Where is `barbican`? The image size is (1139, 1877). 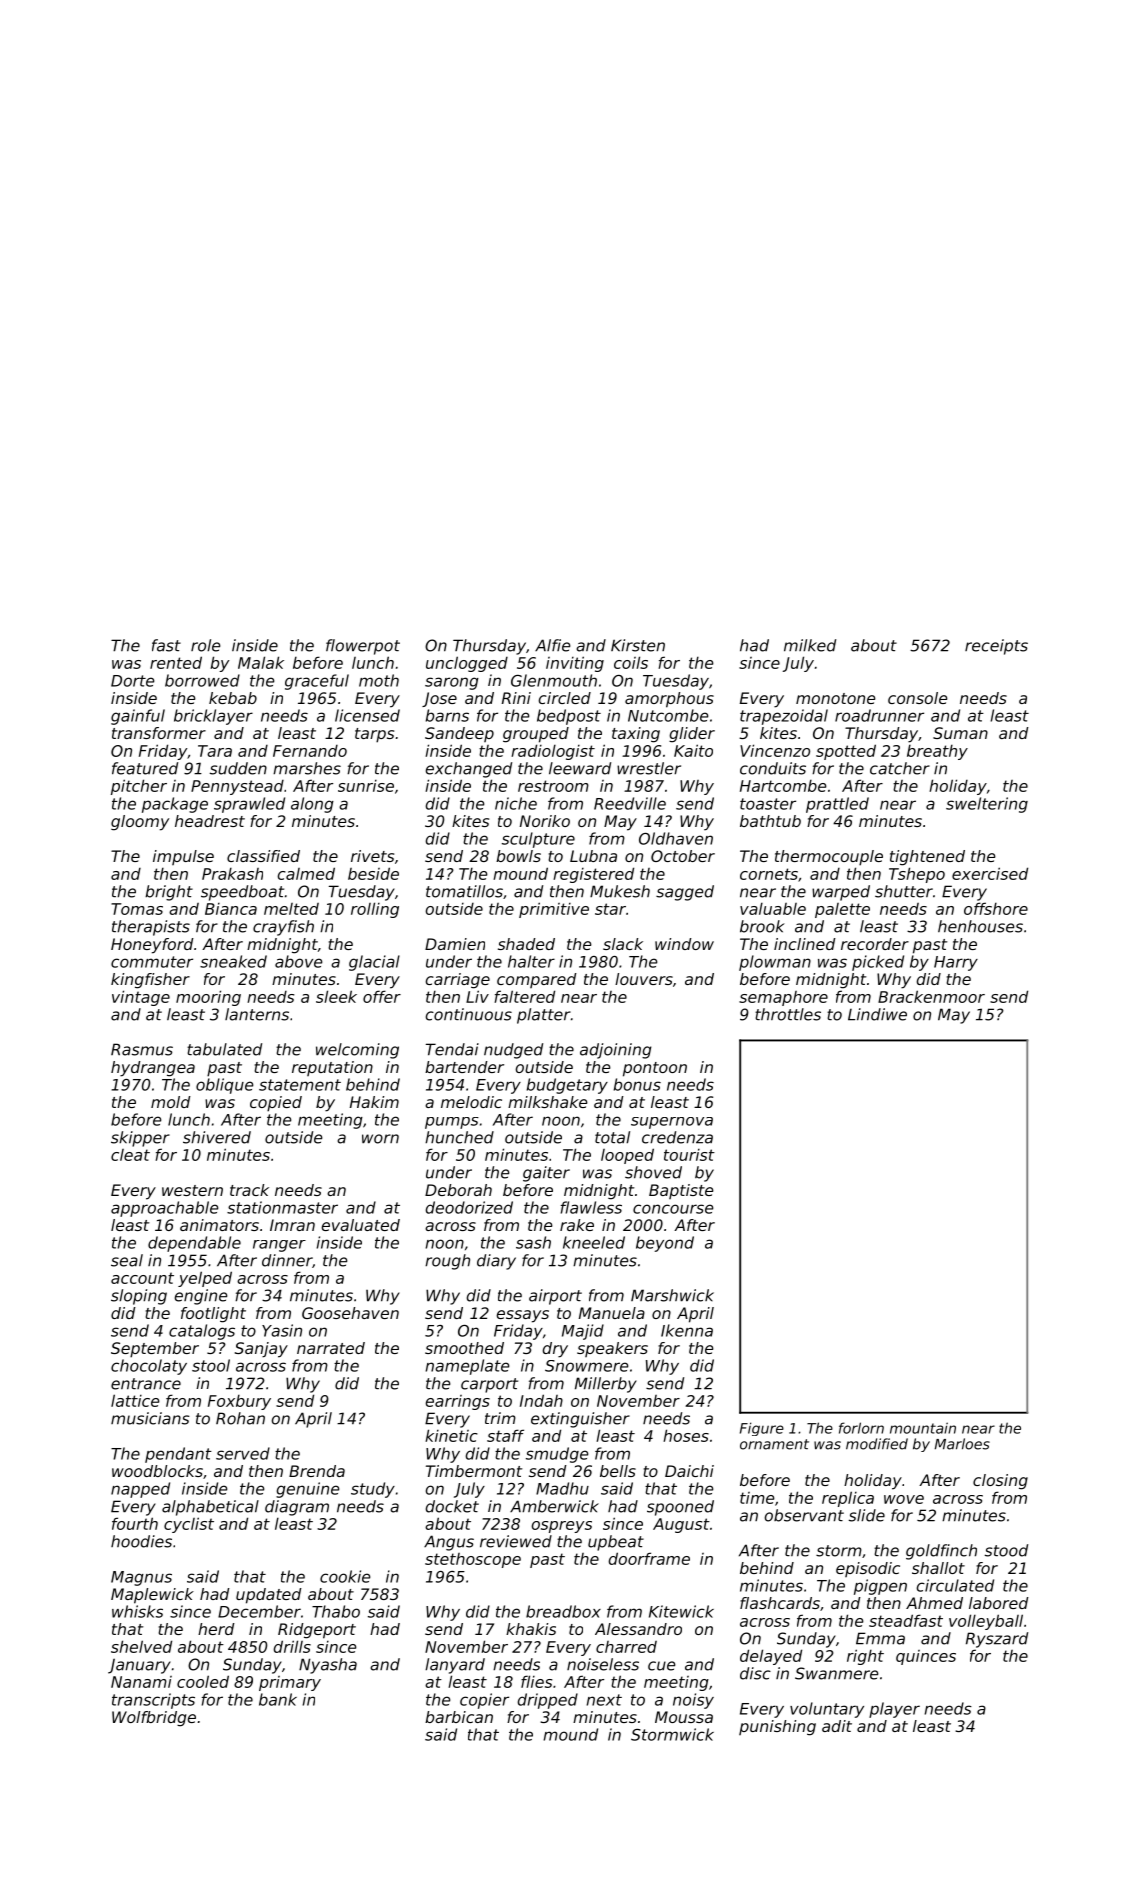
barbican is located at coordinates (459, 1717).
